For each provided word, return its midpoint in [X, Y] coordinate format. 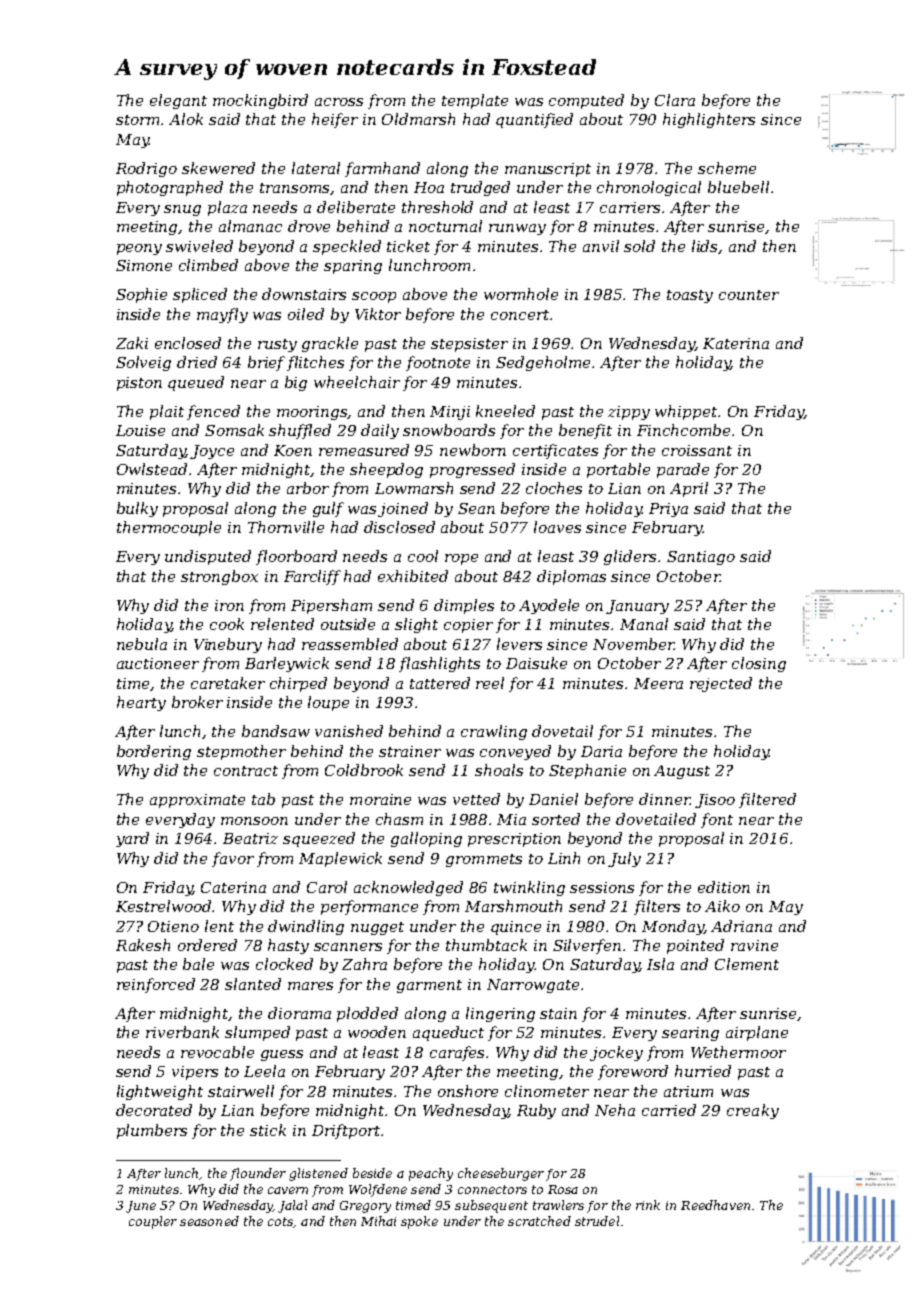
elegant [178, 101]
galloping [426, 839]
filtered [767, 800]
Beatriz [250, 838]
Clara [675, 100]
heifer [335, 120]
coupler [153, 1222]
